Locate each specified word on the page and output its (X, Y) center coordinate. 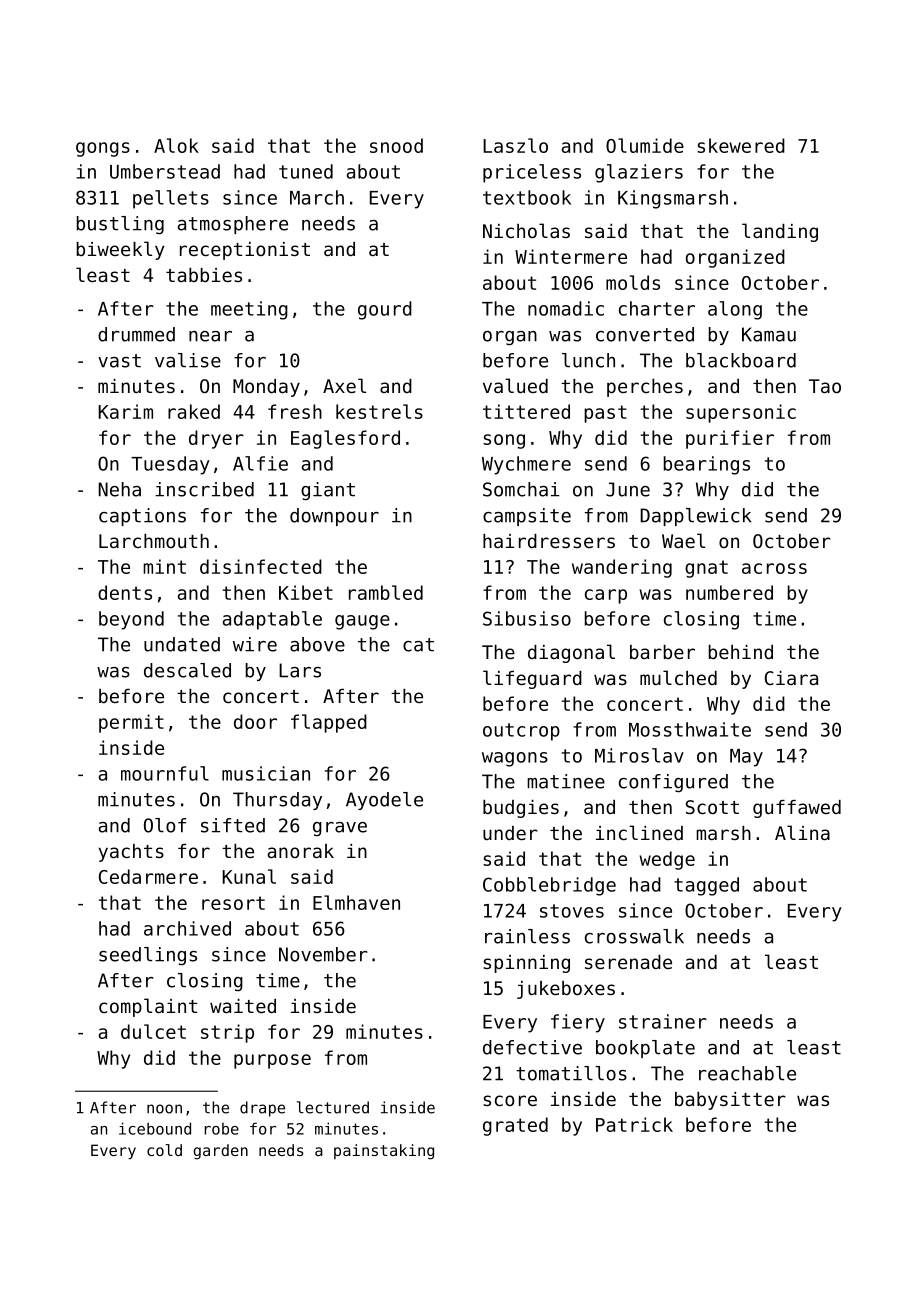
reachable (747, 1073)
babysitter (730, 1101)
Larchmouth (154, 541)
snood (396, 145)
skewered (741, 145)
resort (233, 903)
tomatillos (571, 1073)
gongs (103, 149)
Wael (683, 540)
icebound (155, 1128)
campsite (527, 517)
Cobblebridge (549, 886)
